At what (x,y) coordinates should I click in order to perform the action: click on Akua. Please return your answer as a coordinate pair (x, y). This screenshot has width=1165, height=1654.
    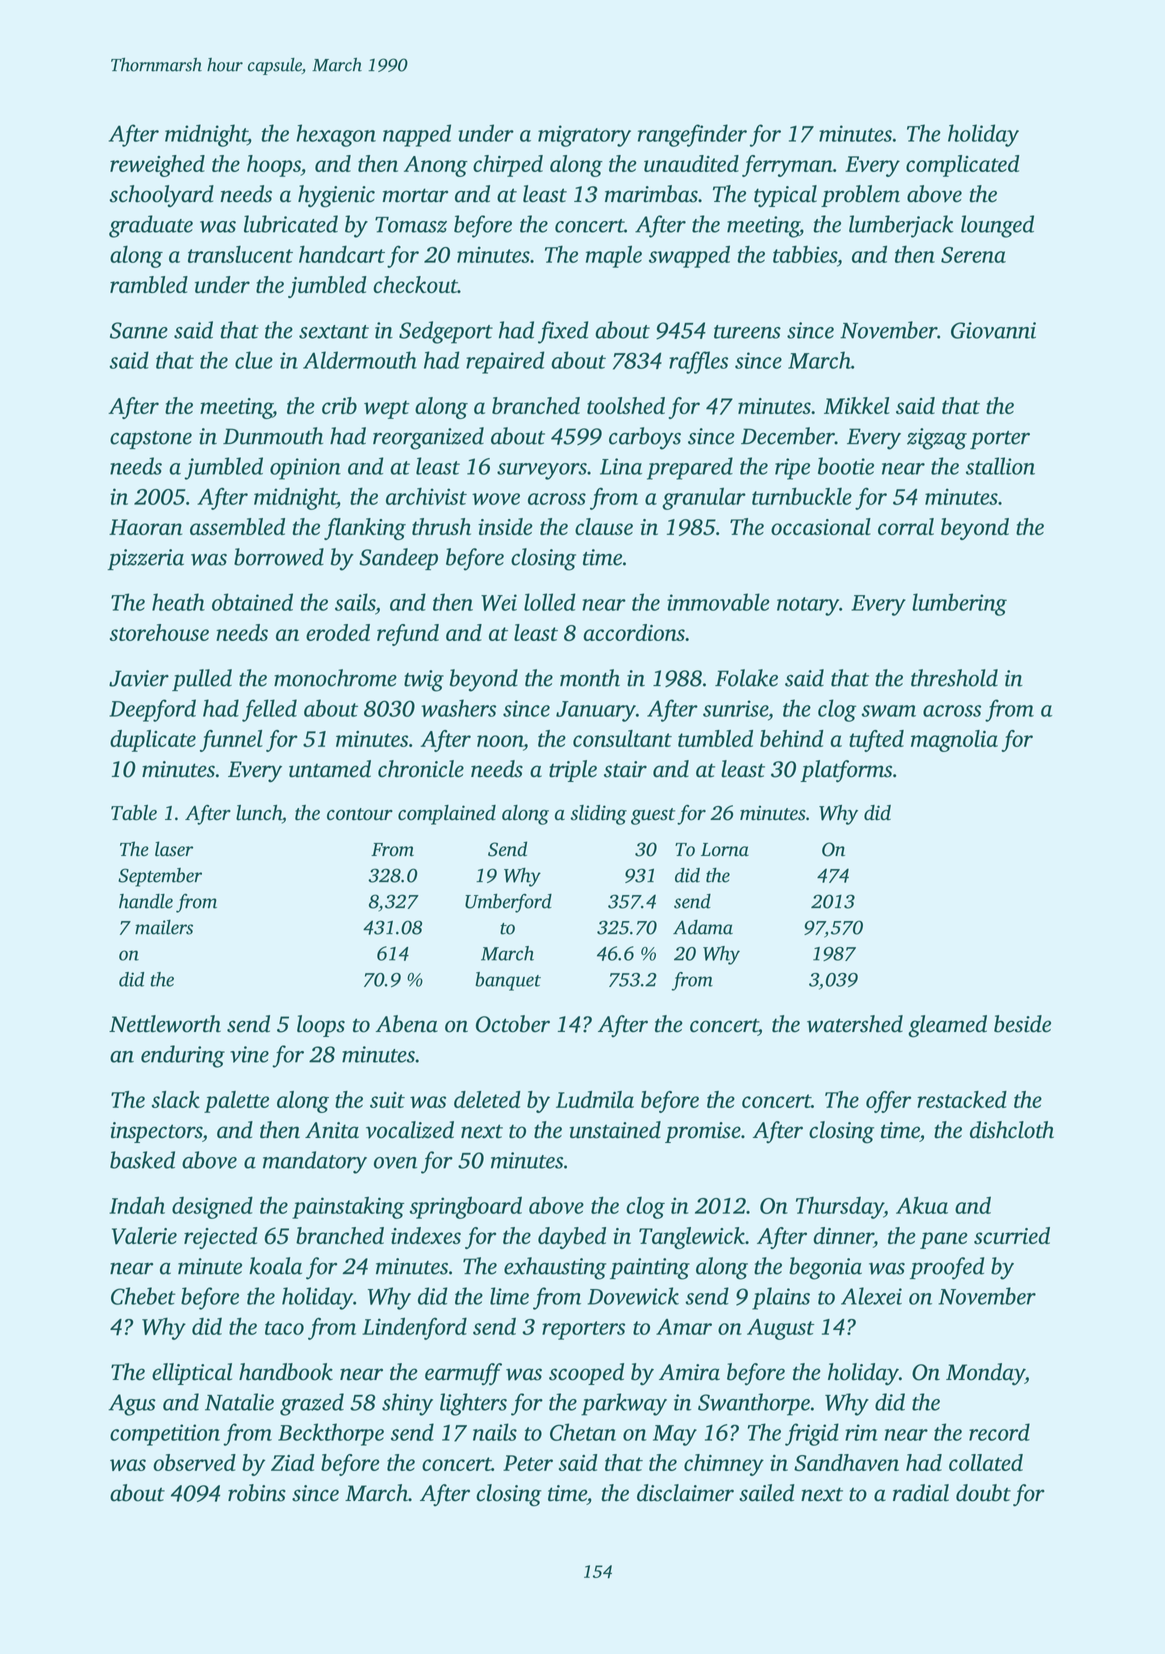
    Looking at the image, I should click on (922, 1205).
